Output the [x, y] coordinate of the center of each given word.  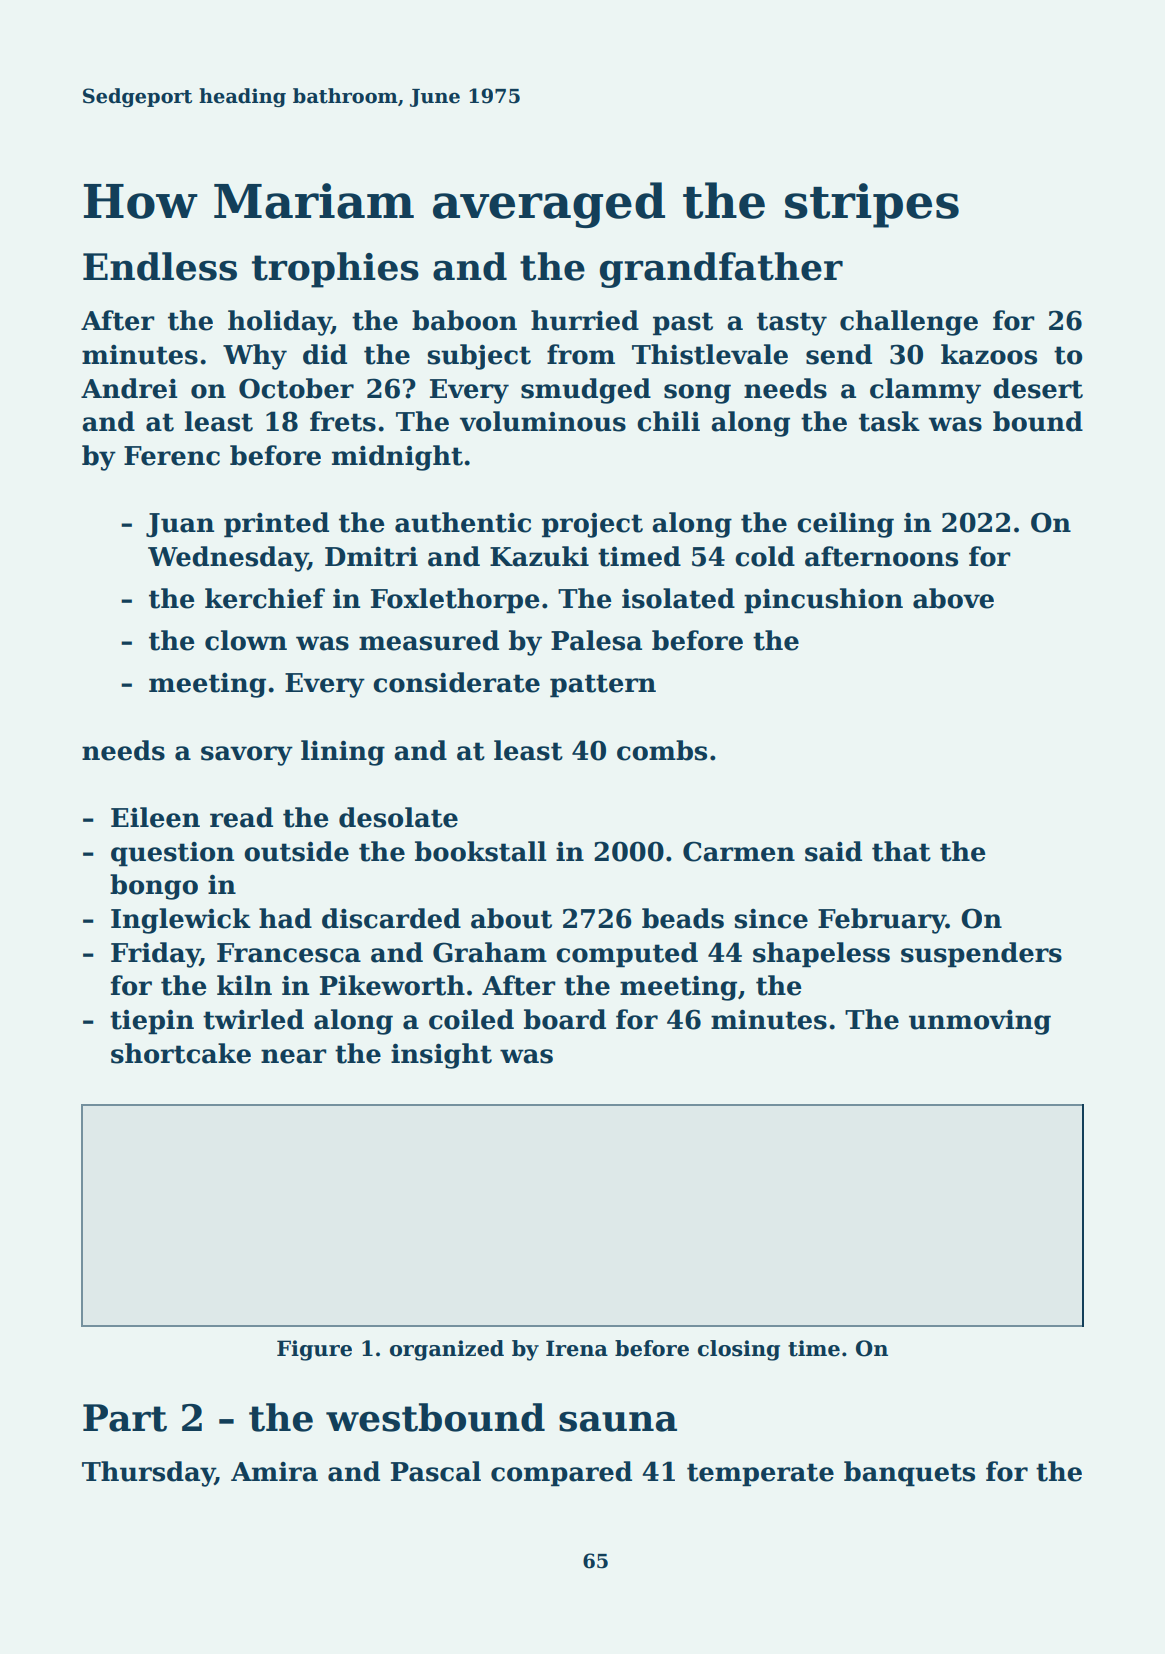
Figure [314, 1350]
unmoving [980, 1022]
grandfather [721, 270]
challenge [909, 323]
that [901, 851]
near [294, 1056]
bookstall [481, 851]
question [172, 854]
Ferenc [172, 456]
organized [447, 1350]
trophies [335, 270]
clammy [925, 391]
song [697, 394]
